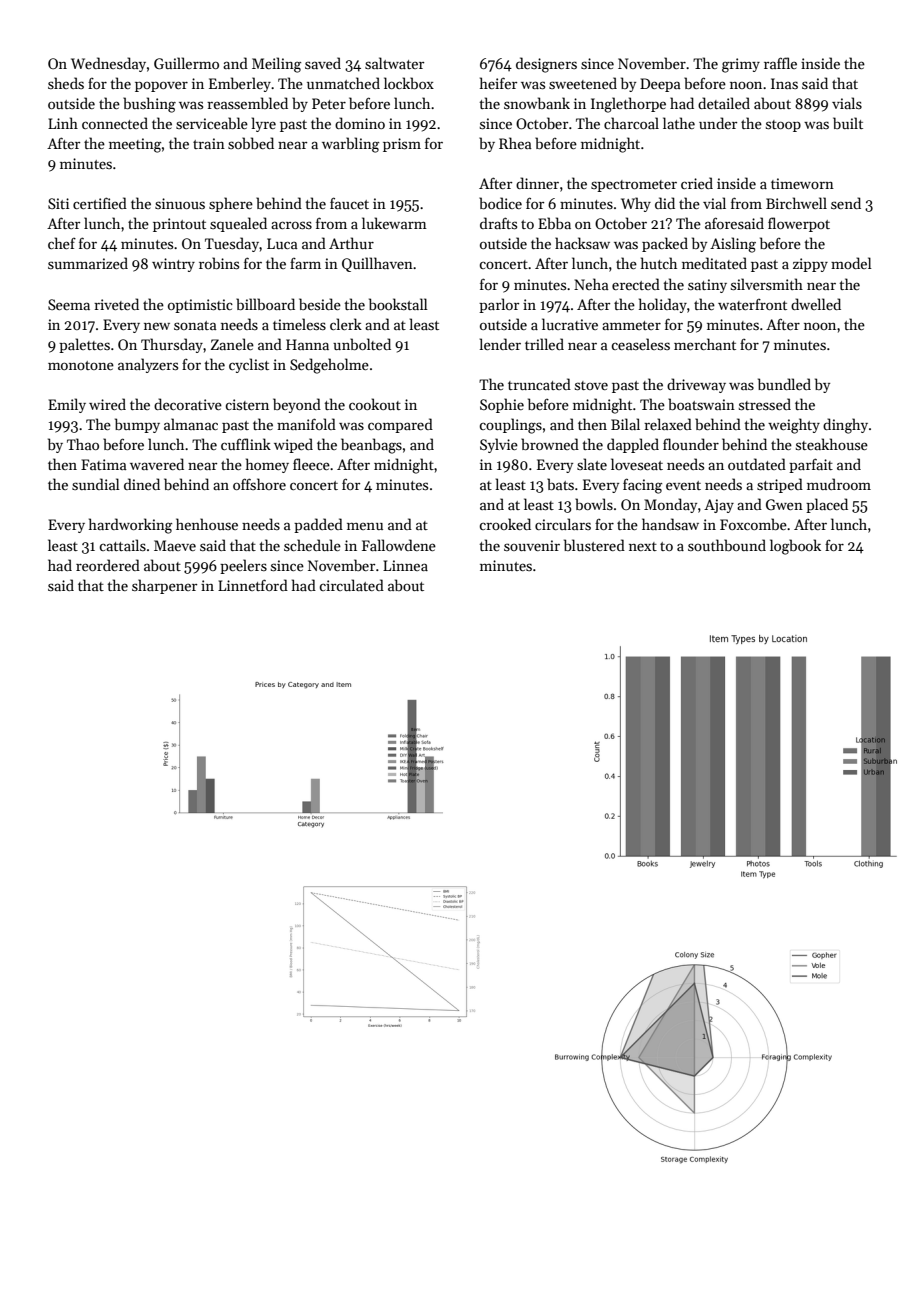  What do you see at coordinates (209, 143) in the screenshot?
I see `train` at bounding box center [209, 143].
